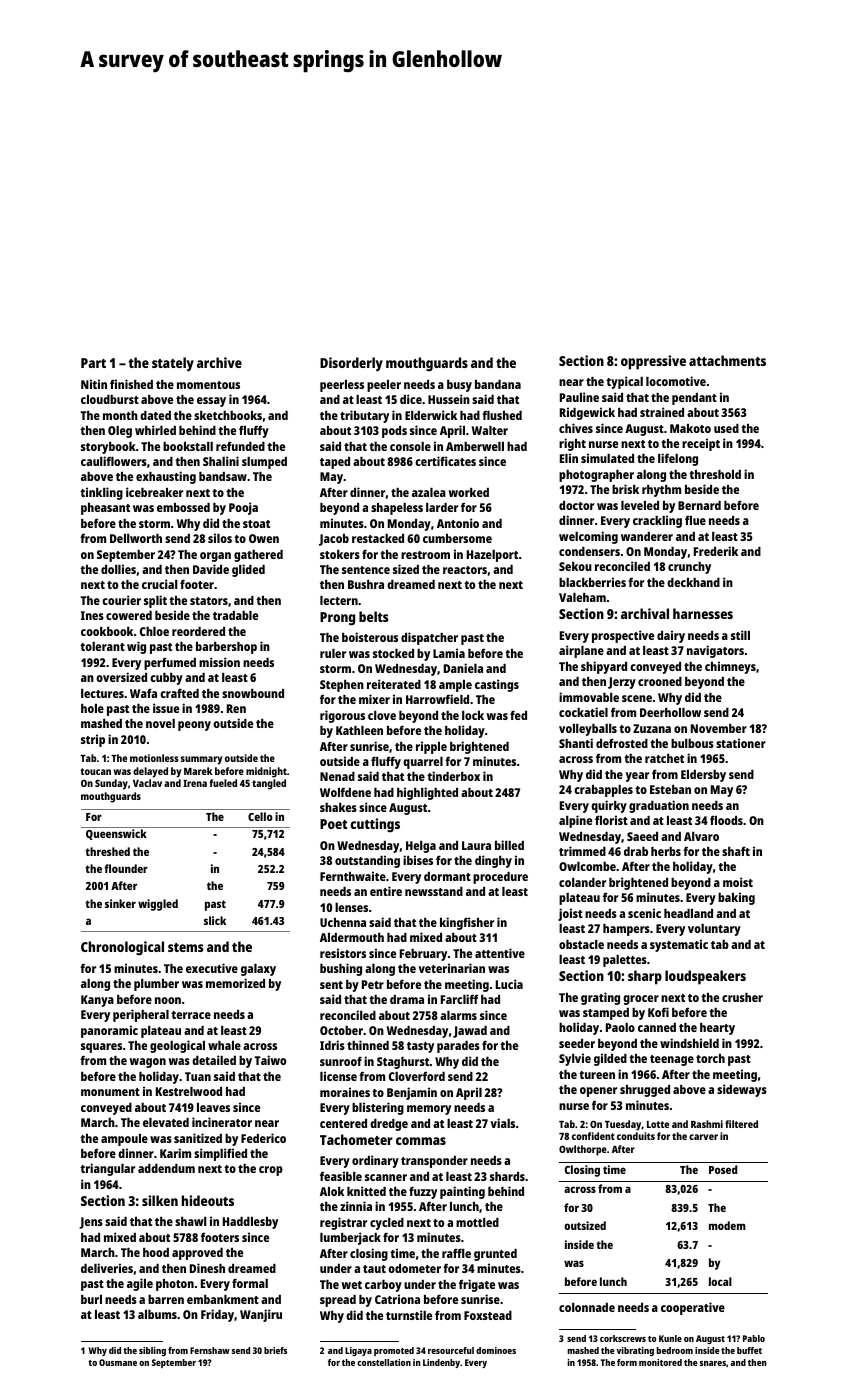 The image size is (849, 1400). What do you see at coordinates (168, 1000) in the image?
I see `noon` at bounding box center [168, 1000].
